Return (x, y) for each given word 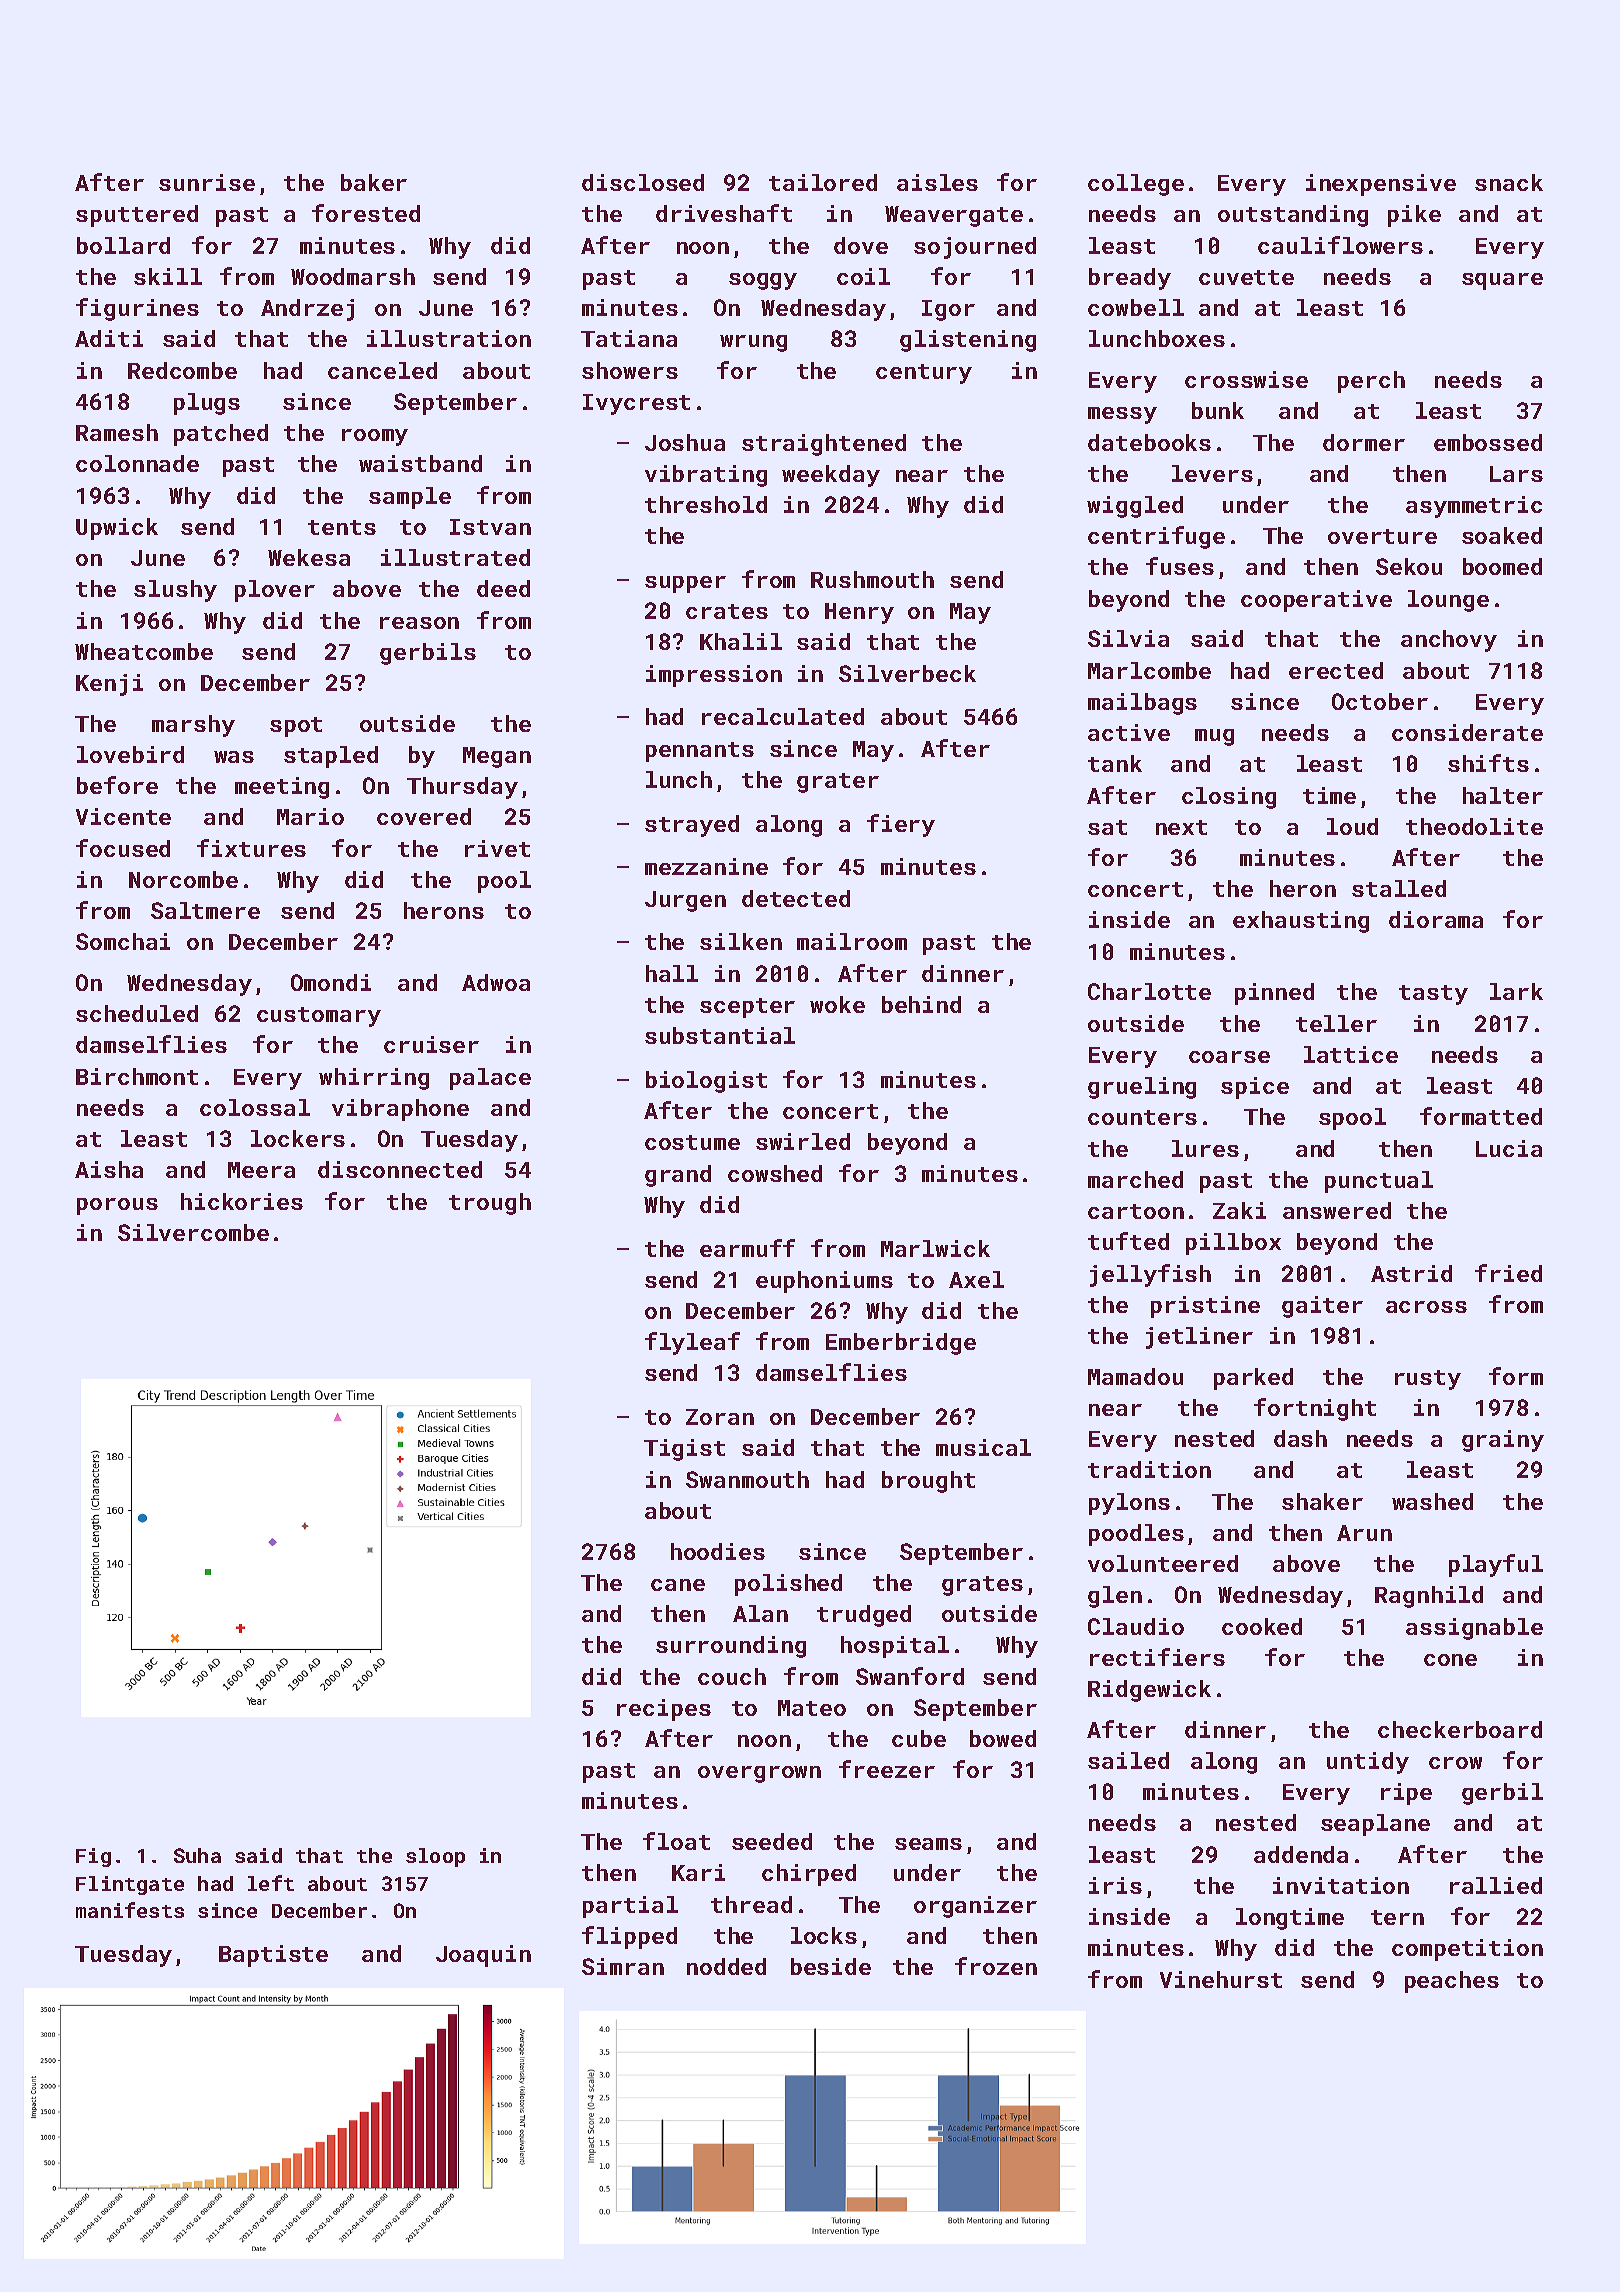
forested (366, 213)
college (1136, 185)
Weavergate (954, 216)
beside (831, 1966)
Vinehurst (1221, 1979)
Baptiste (273, 1956)
